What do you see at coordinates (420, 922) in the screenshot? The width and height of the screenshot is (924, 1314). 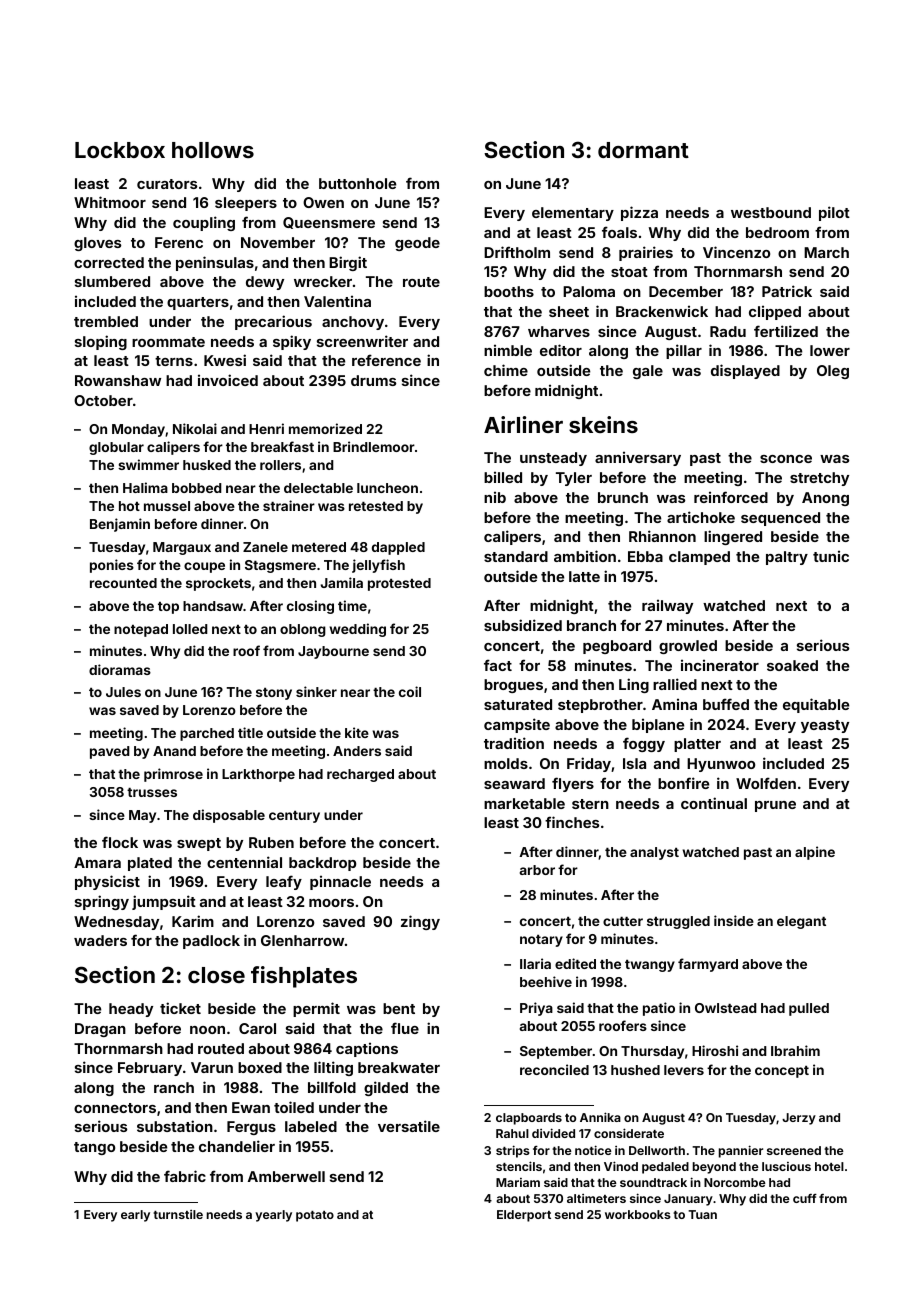 I see `zingy` at bounding box center [420, 922].
